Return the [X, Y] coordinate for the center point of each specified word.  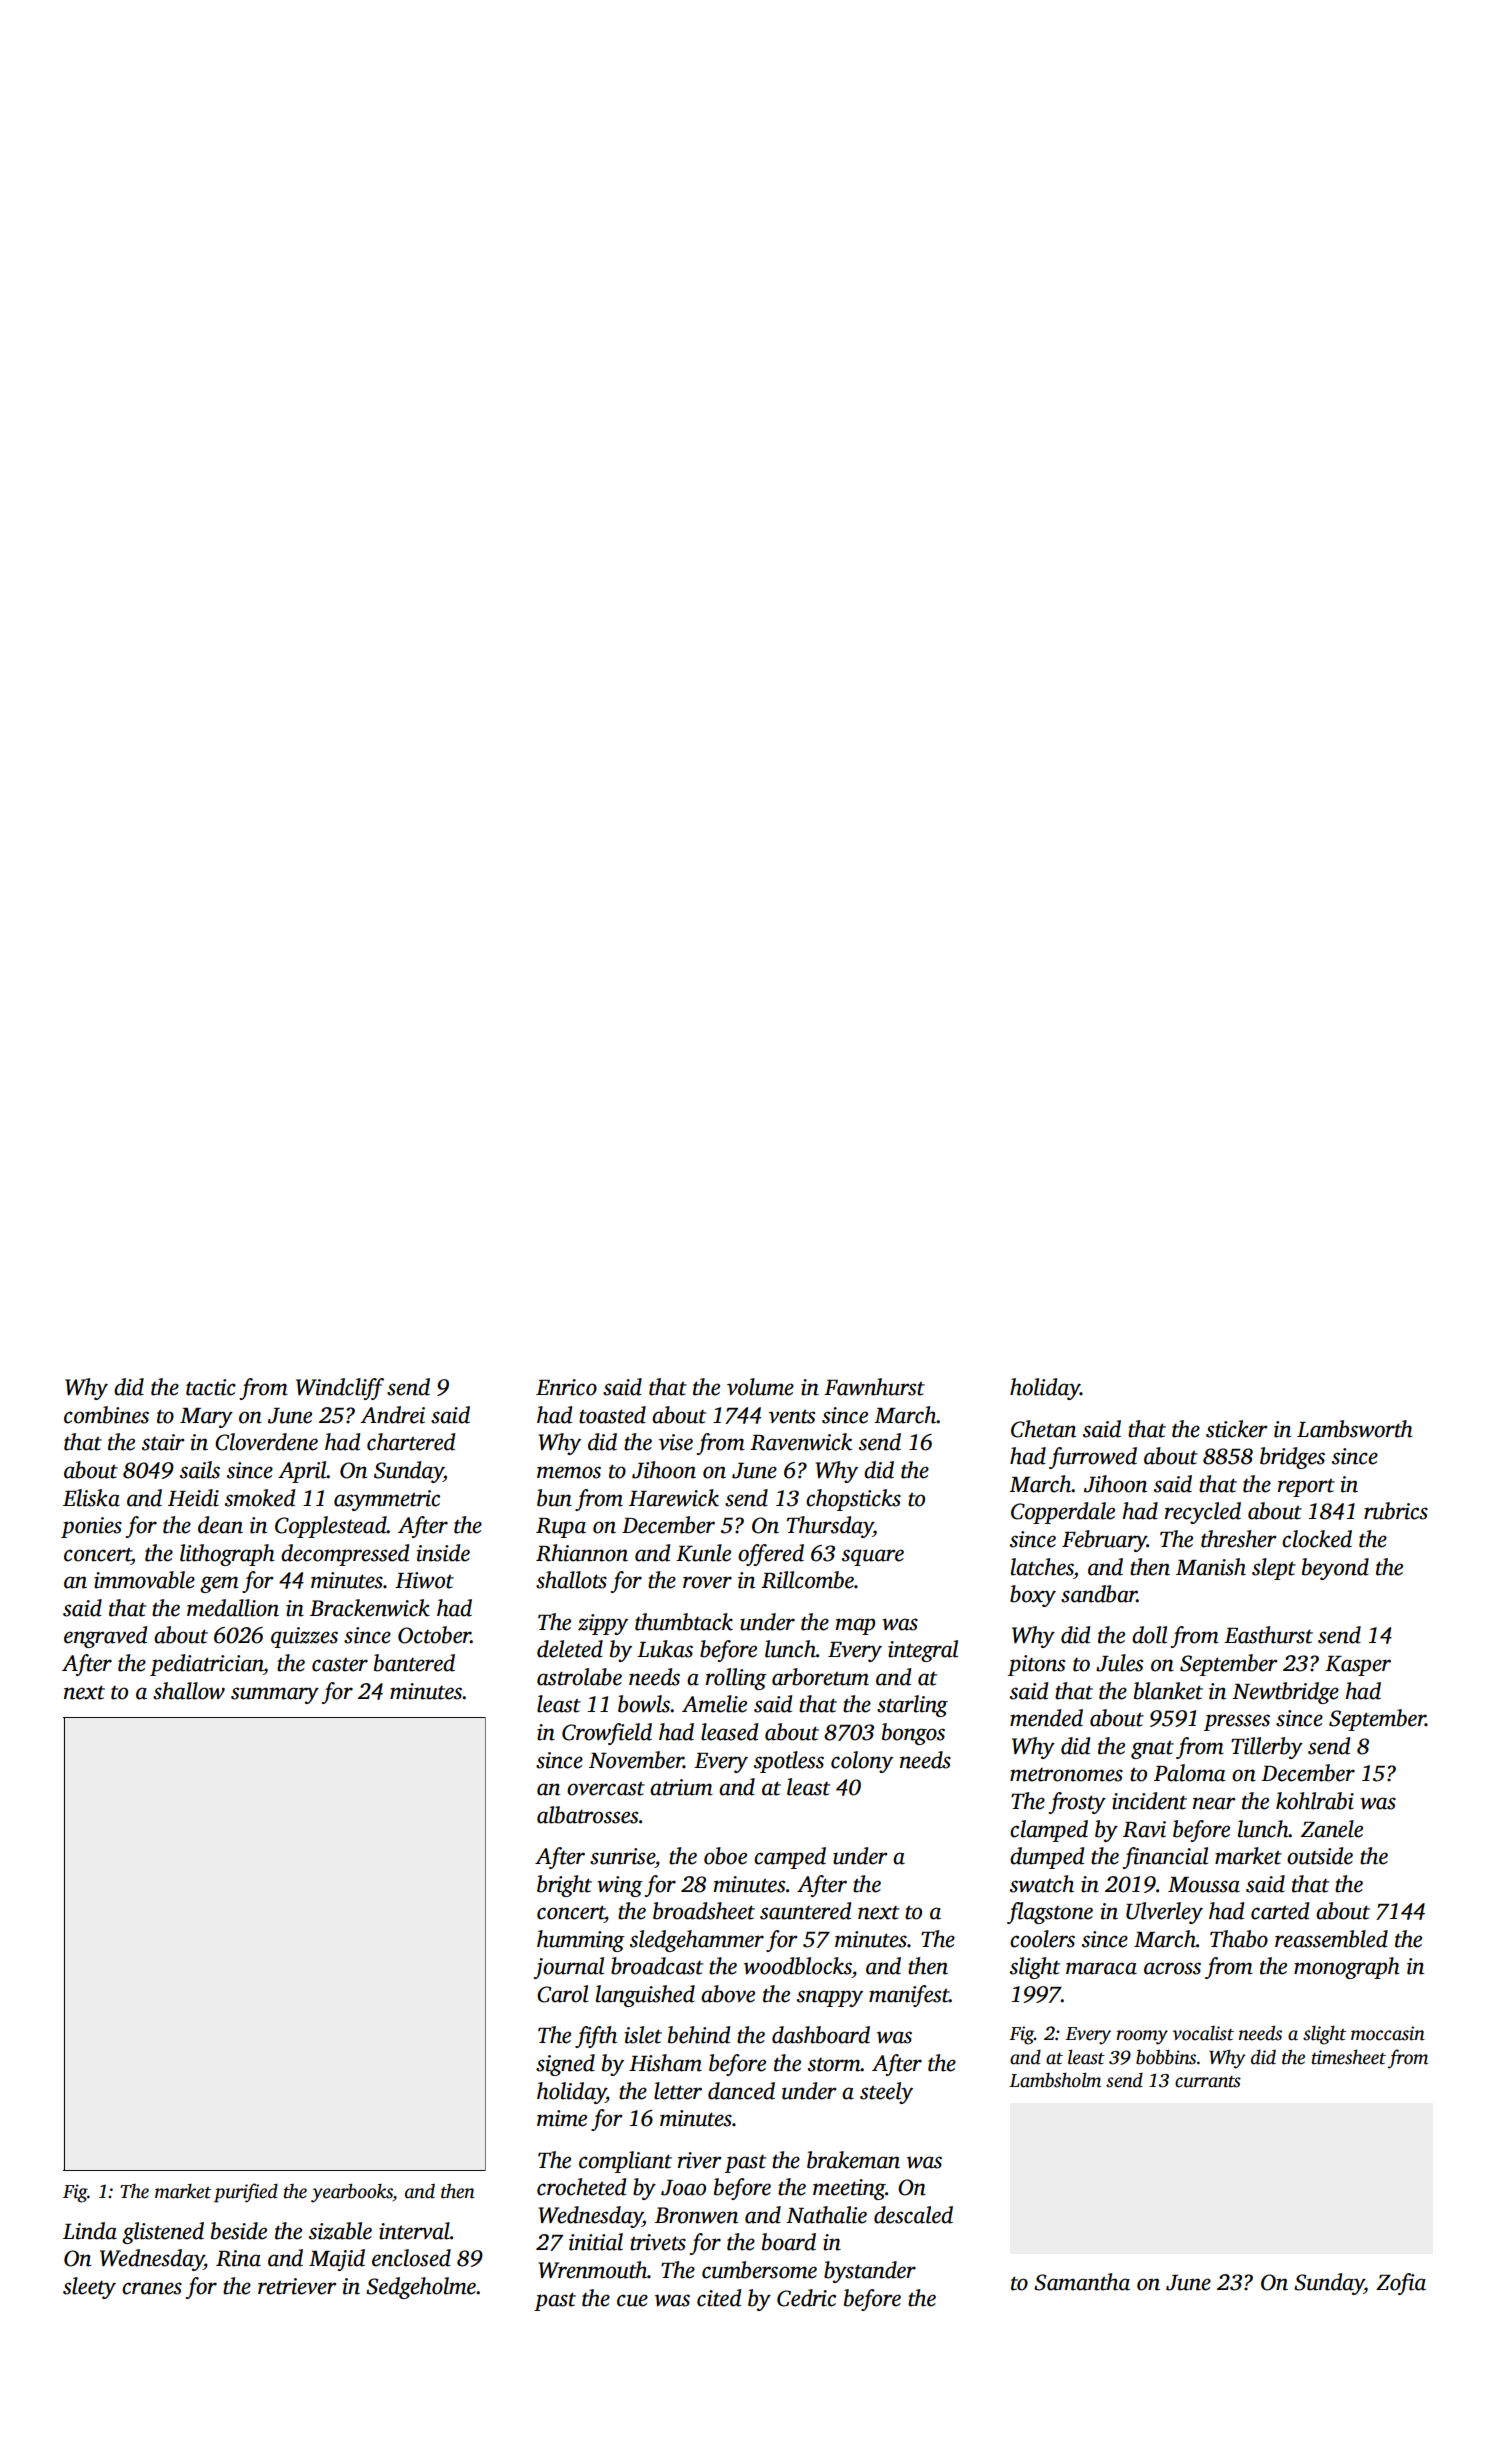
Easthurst [1268, 1635]
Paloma [1190, 1773]
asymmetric [387, 1500]
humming [581, 1941]
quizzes [304, 1637]
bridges [1292, 1458]
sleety [89, 2288]
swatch [1042, 1884]
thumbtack [684, 1622]
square [873, 1557]
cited [719, 2298]
